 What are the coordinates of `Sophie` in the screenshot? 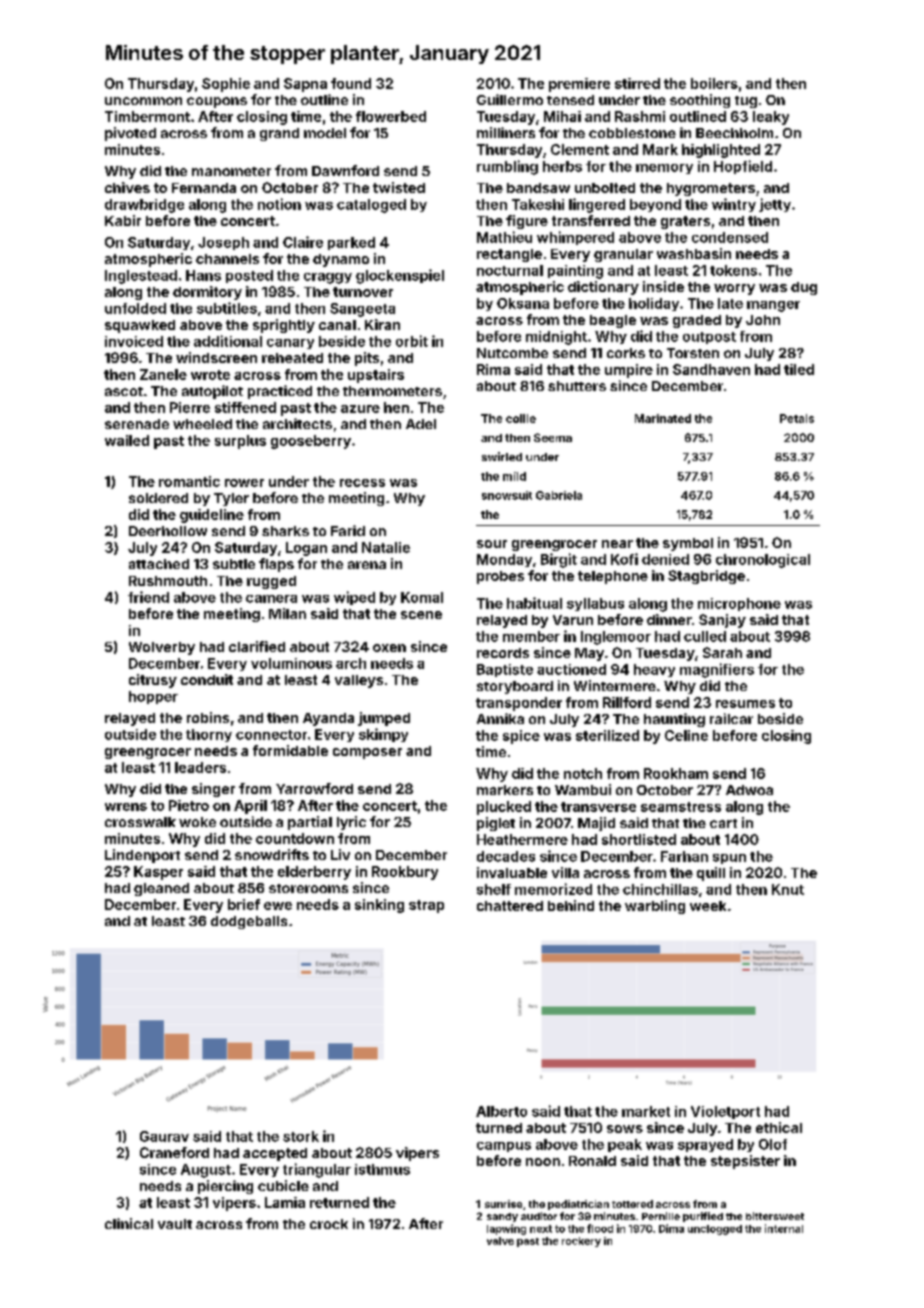 It's located at (226, 85).
